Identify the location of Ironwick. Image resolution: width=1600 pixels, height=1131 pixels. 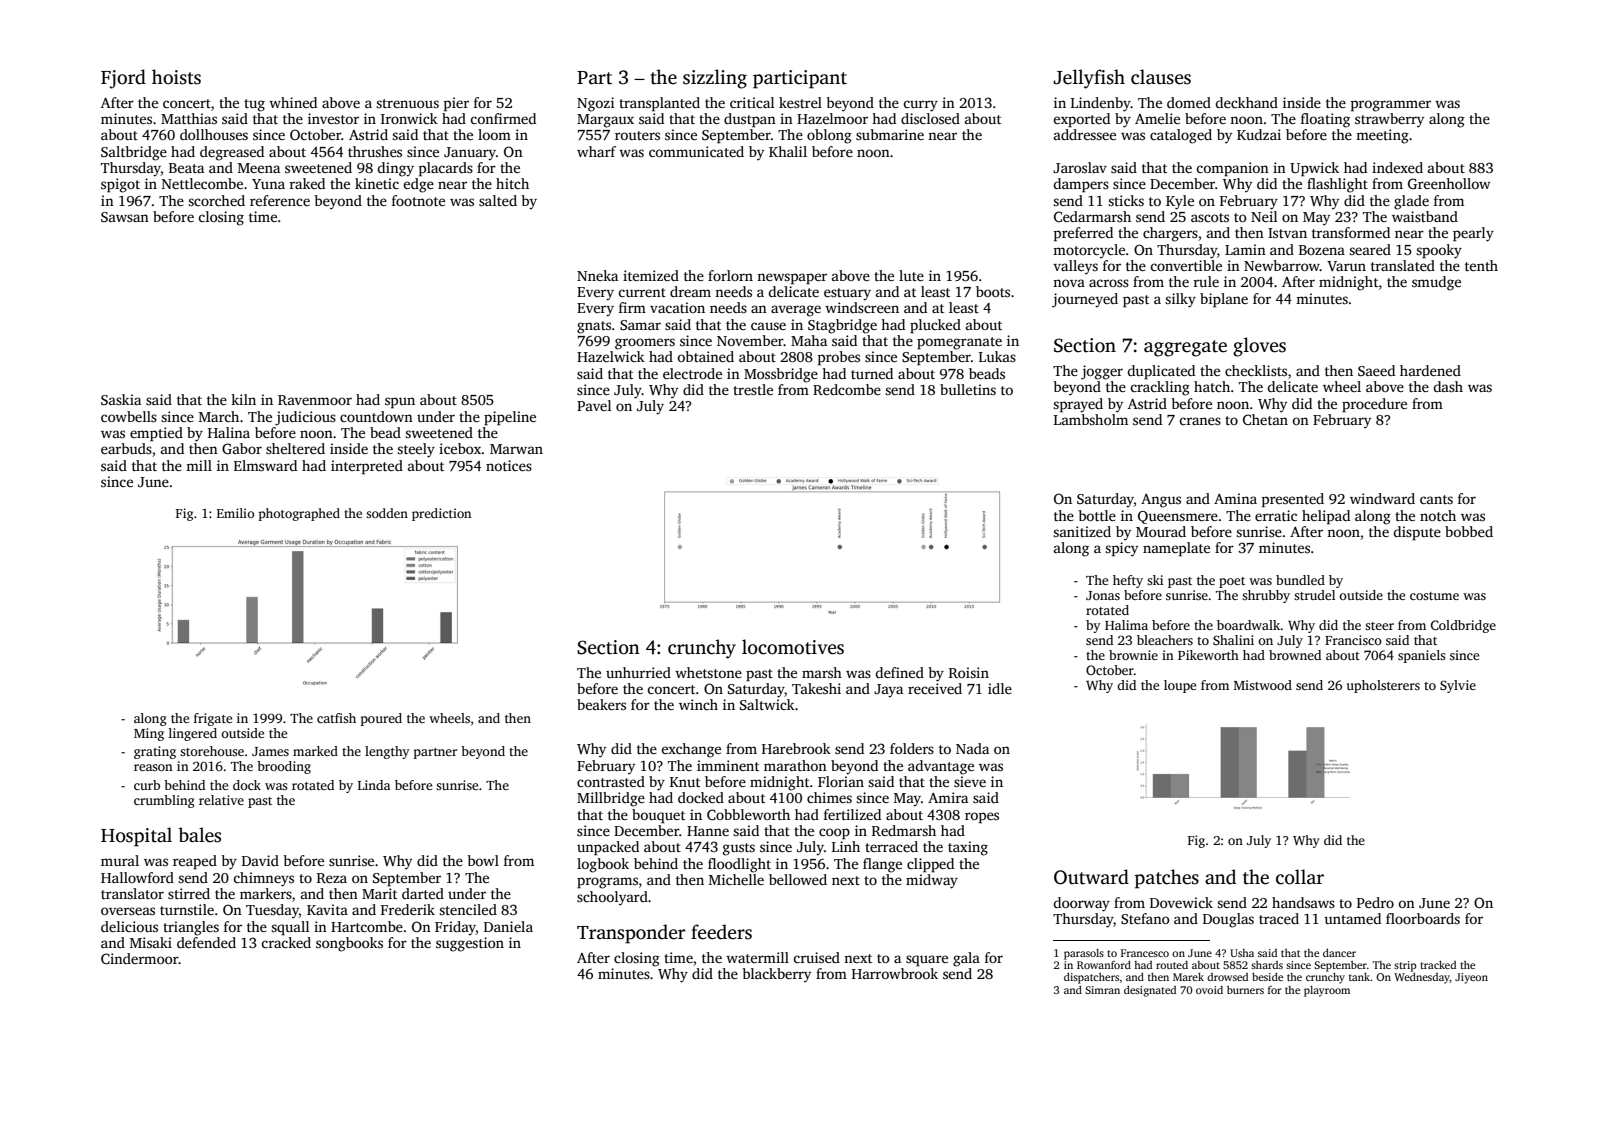
(409, 118).
